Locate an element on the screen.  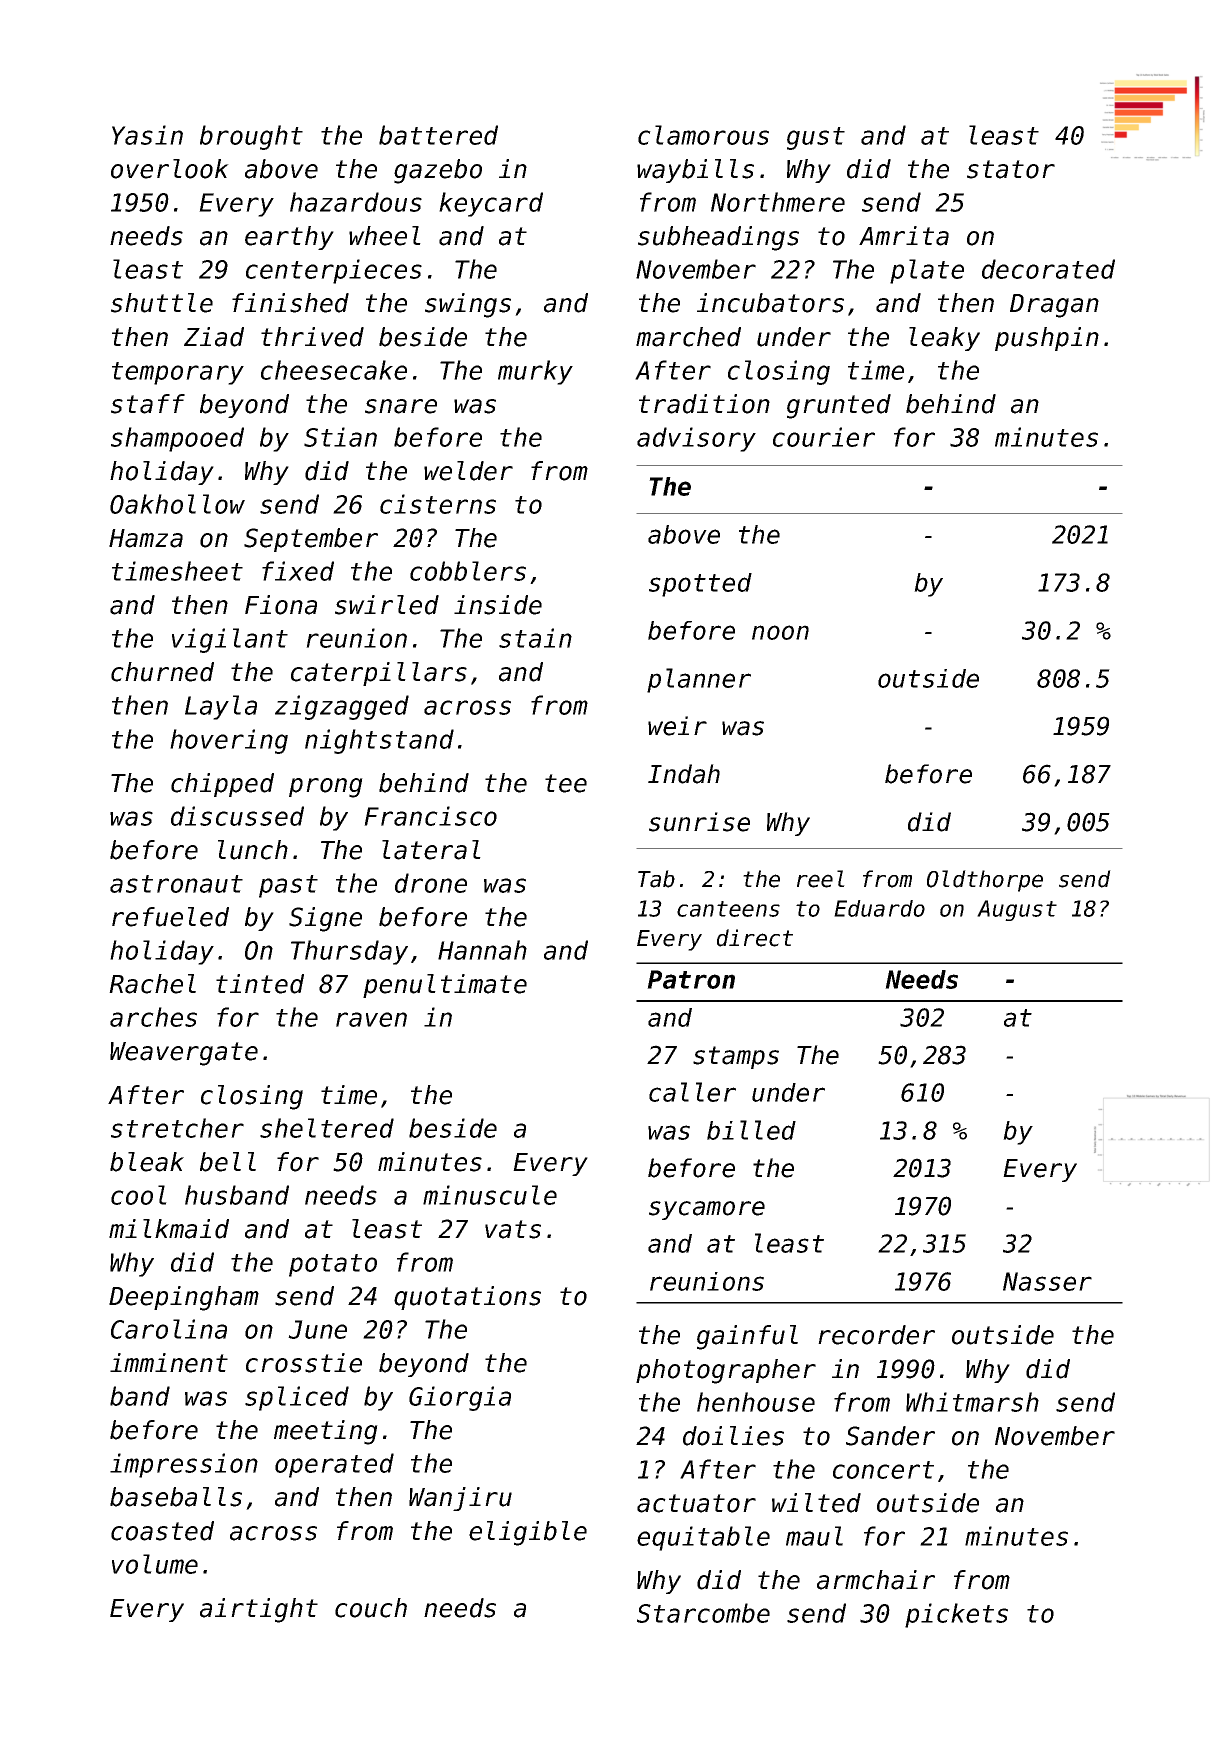
billed is located at coordinates (751, 1130).
